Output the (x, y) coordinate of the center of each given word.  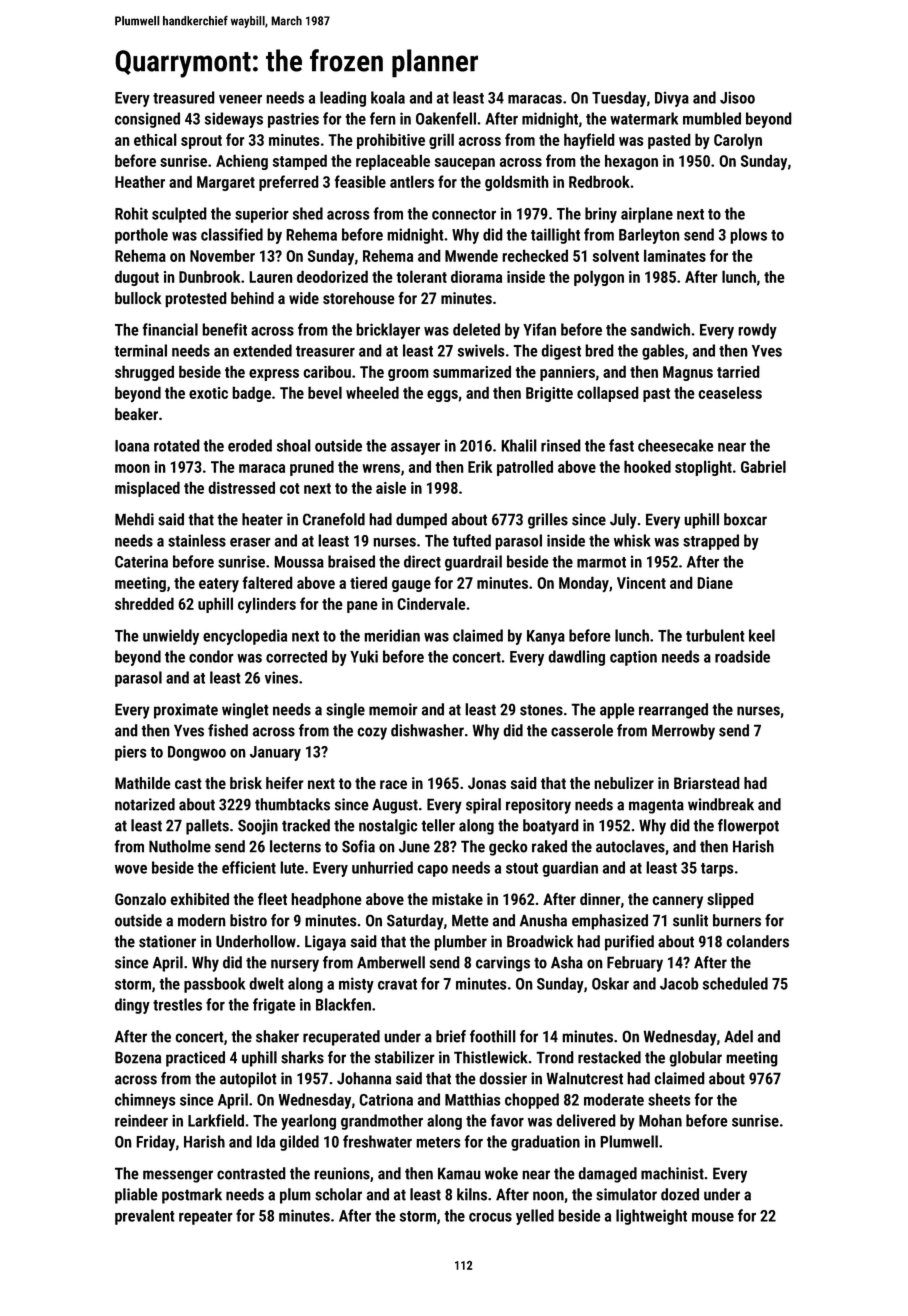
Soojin (258, 827)
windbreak (721, 804)
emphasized (610, 922)
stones (541, 710)
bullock (138, 298)
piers (130, 753)
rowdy (757, 331)
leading (343, 99)
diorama (476, 276)
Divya (672, 99)
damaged (607, 1175)
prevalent (145, 1217)
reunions (342, 1173)
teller (438, 825)
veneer (240, 99)
